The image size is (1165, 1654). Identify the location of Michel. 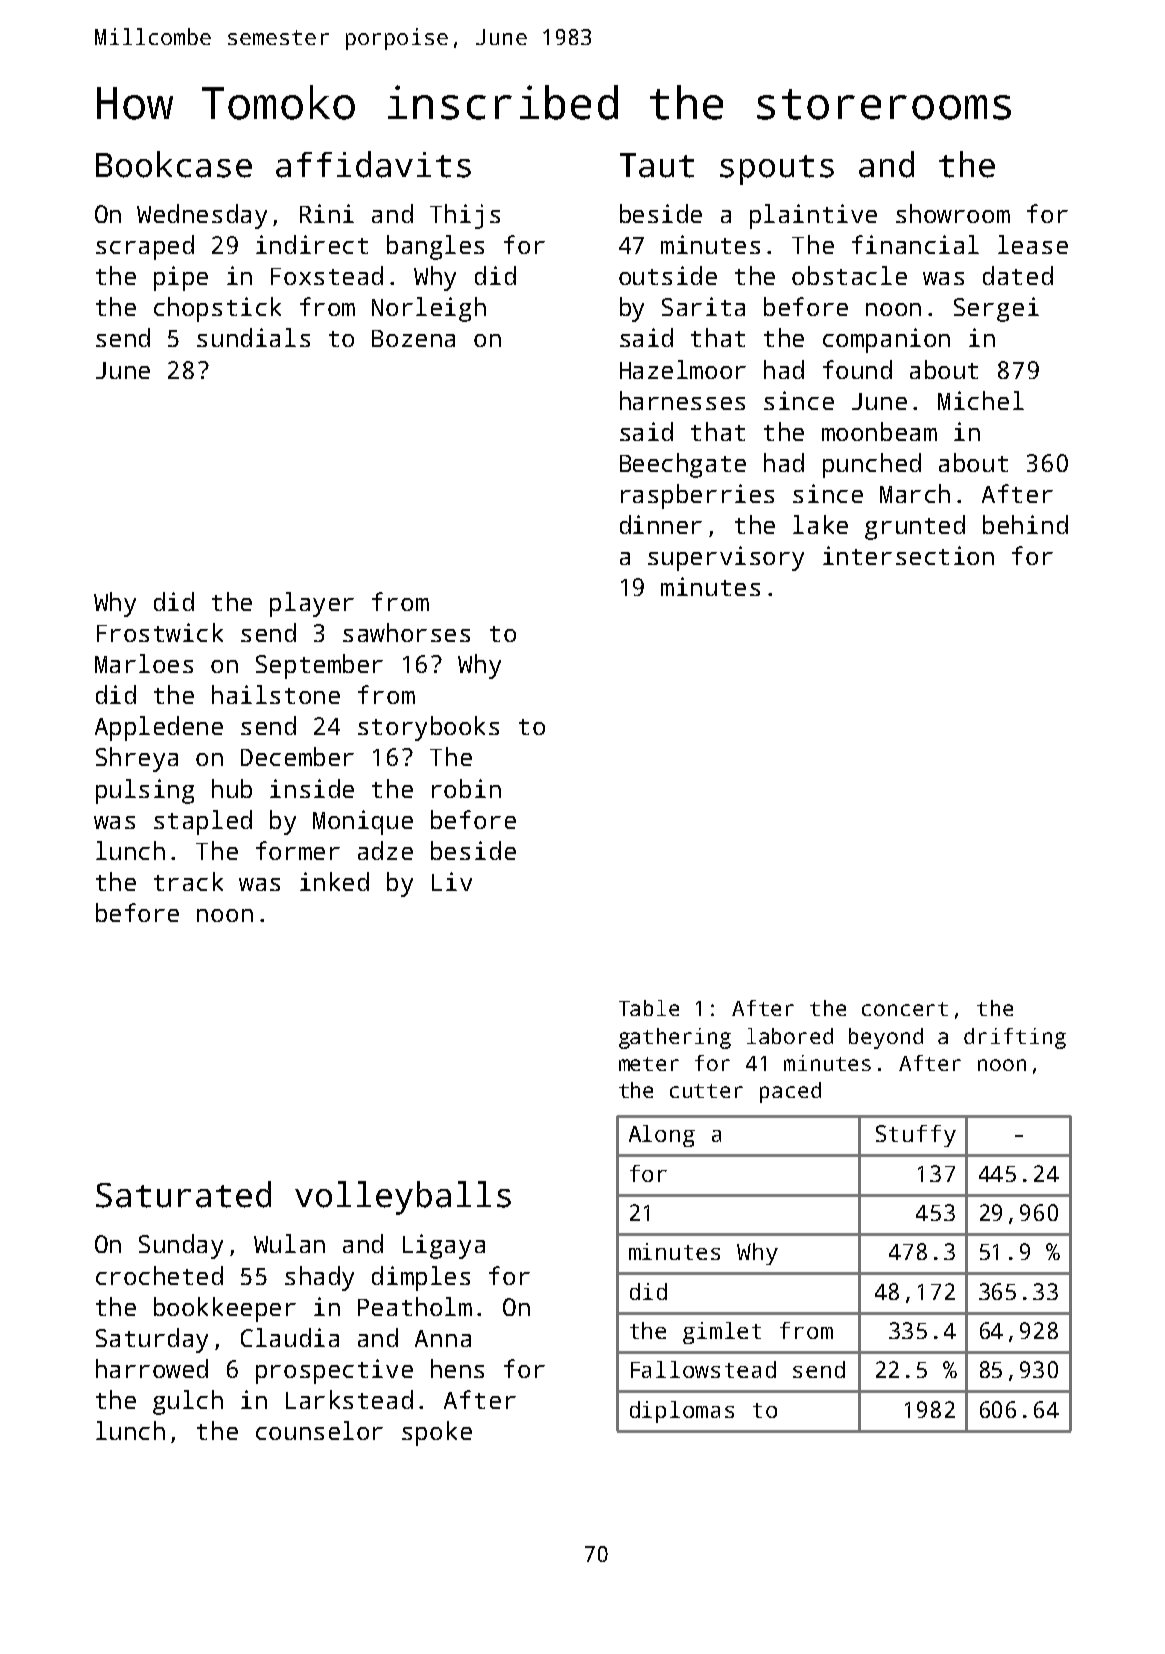
(981, 400).
